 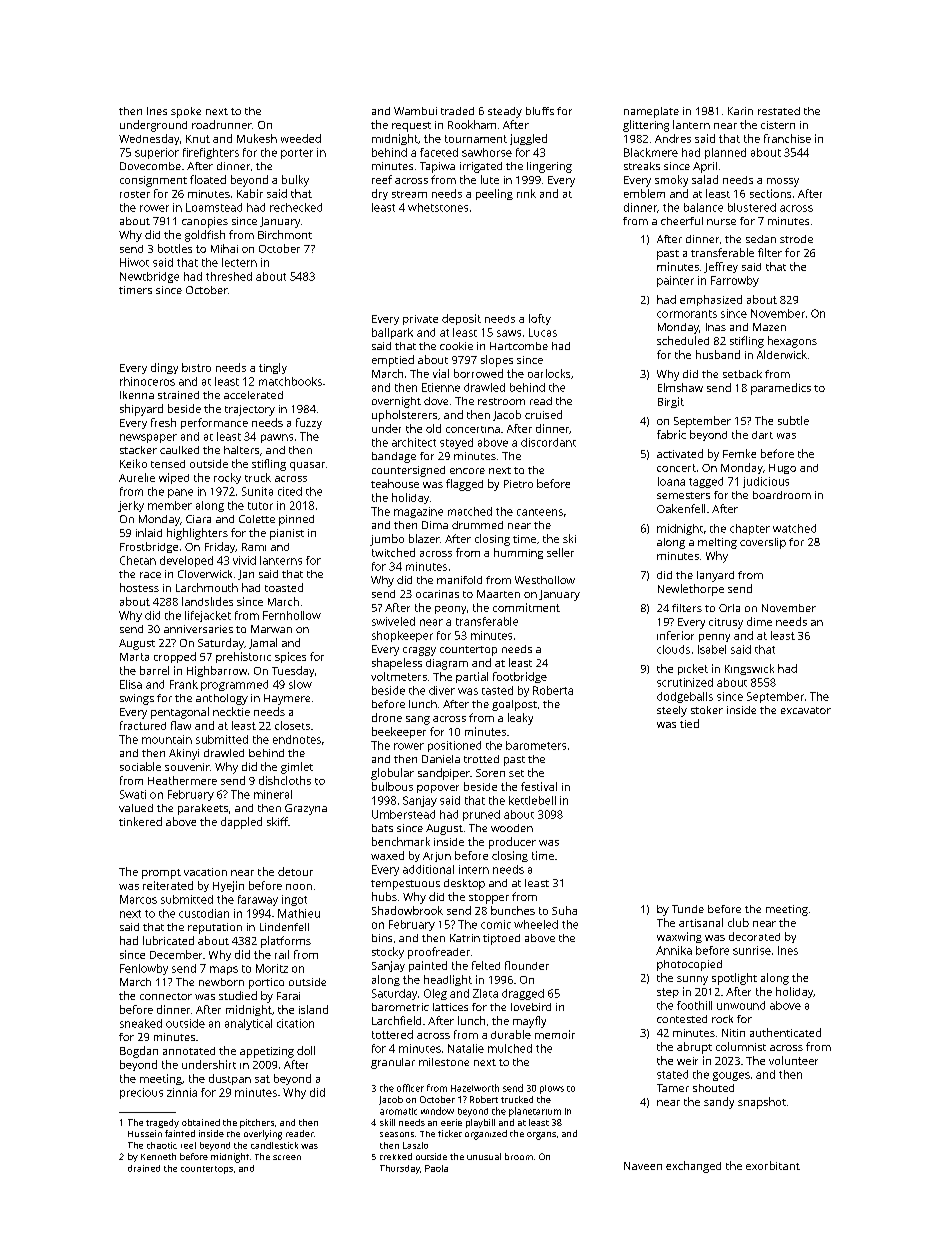 I want to click on Umberstead, so click(x=403, y=814).
